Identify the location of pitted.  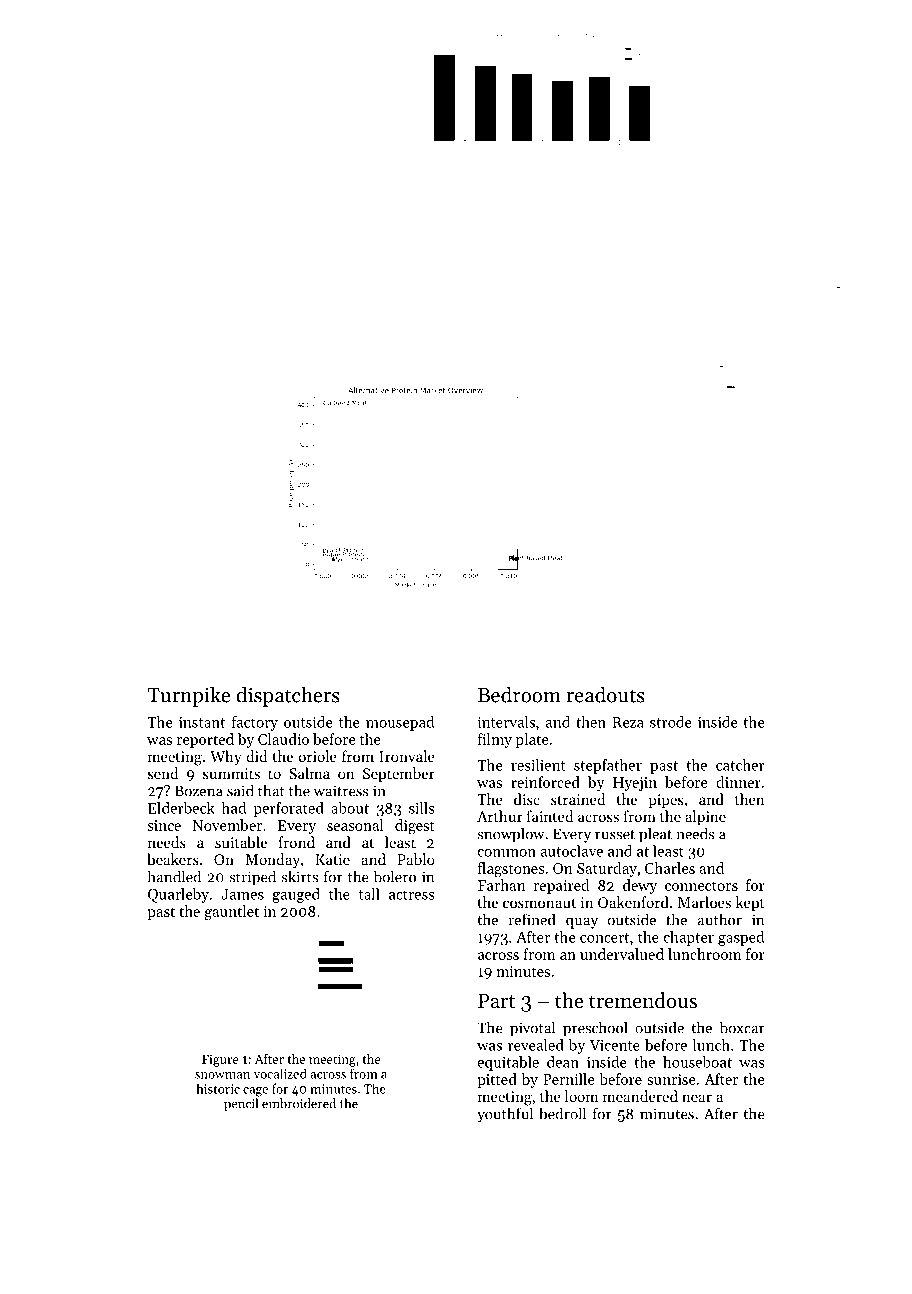
(497, 1080).
